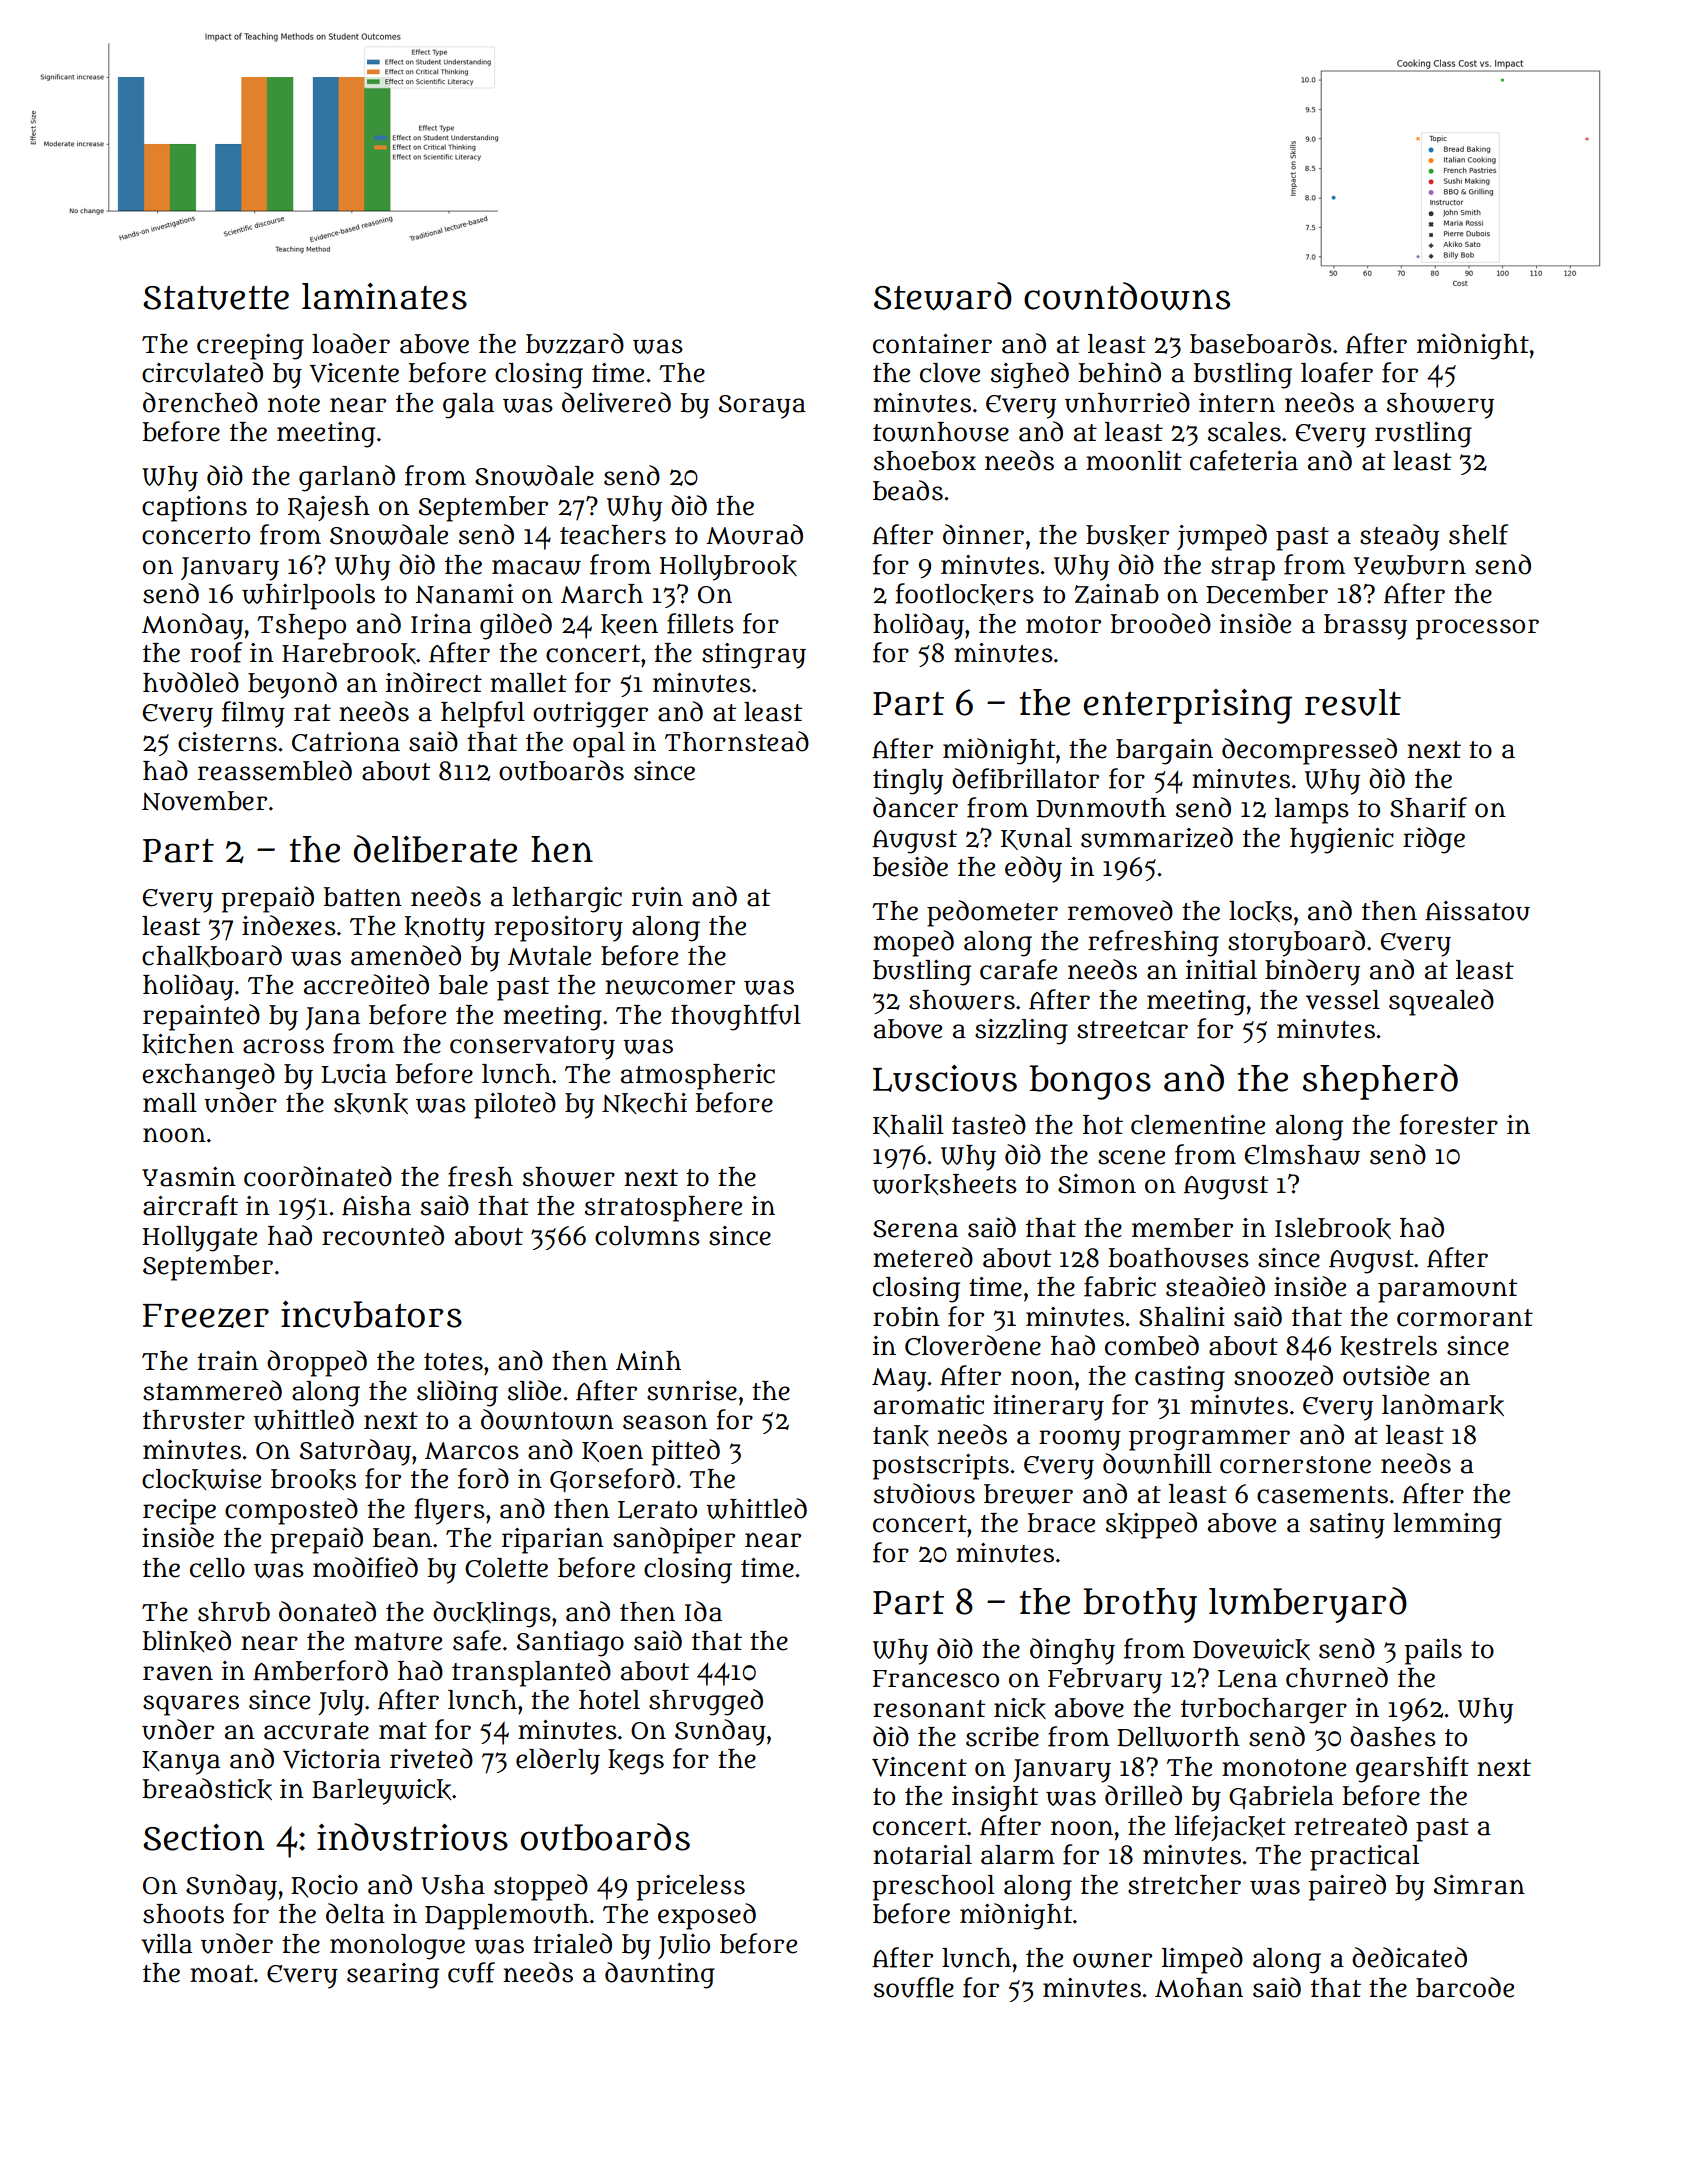 This image has height=2178, width=1683. What do you see at coordinates (393, 1976) in the image?
I see `searing` at bounding box center [393, 1976].
